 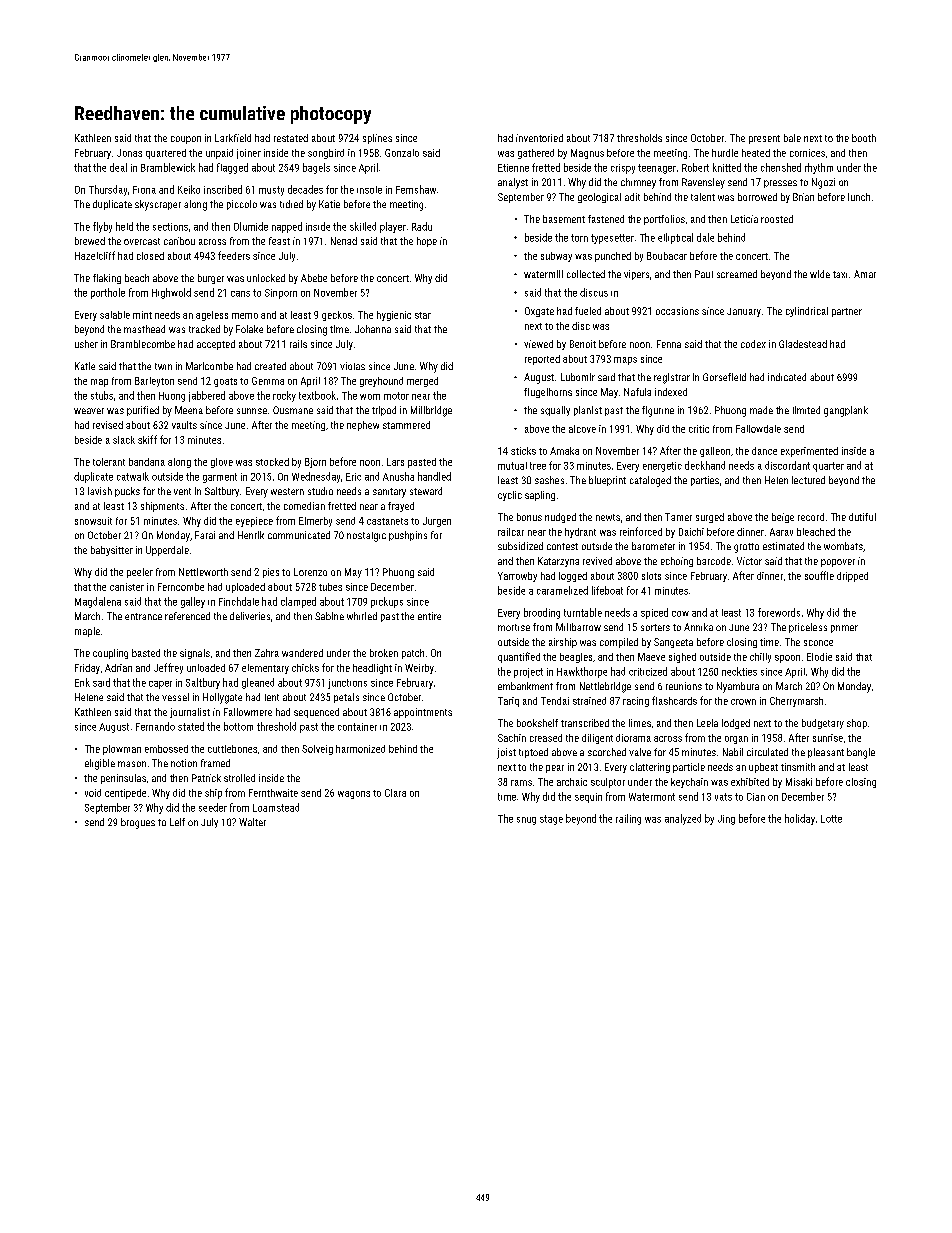 What do you see at coordinates (517, 577) in the screenshot?
I see `Yarrowby` at bounding box center [517, 577].
